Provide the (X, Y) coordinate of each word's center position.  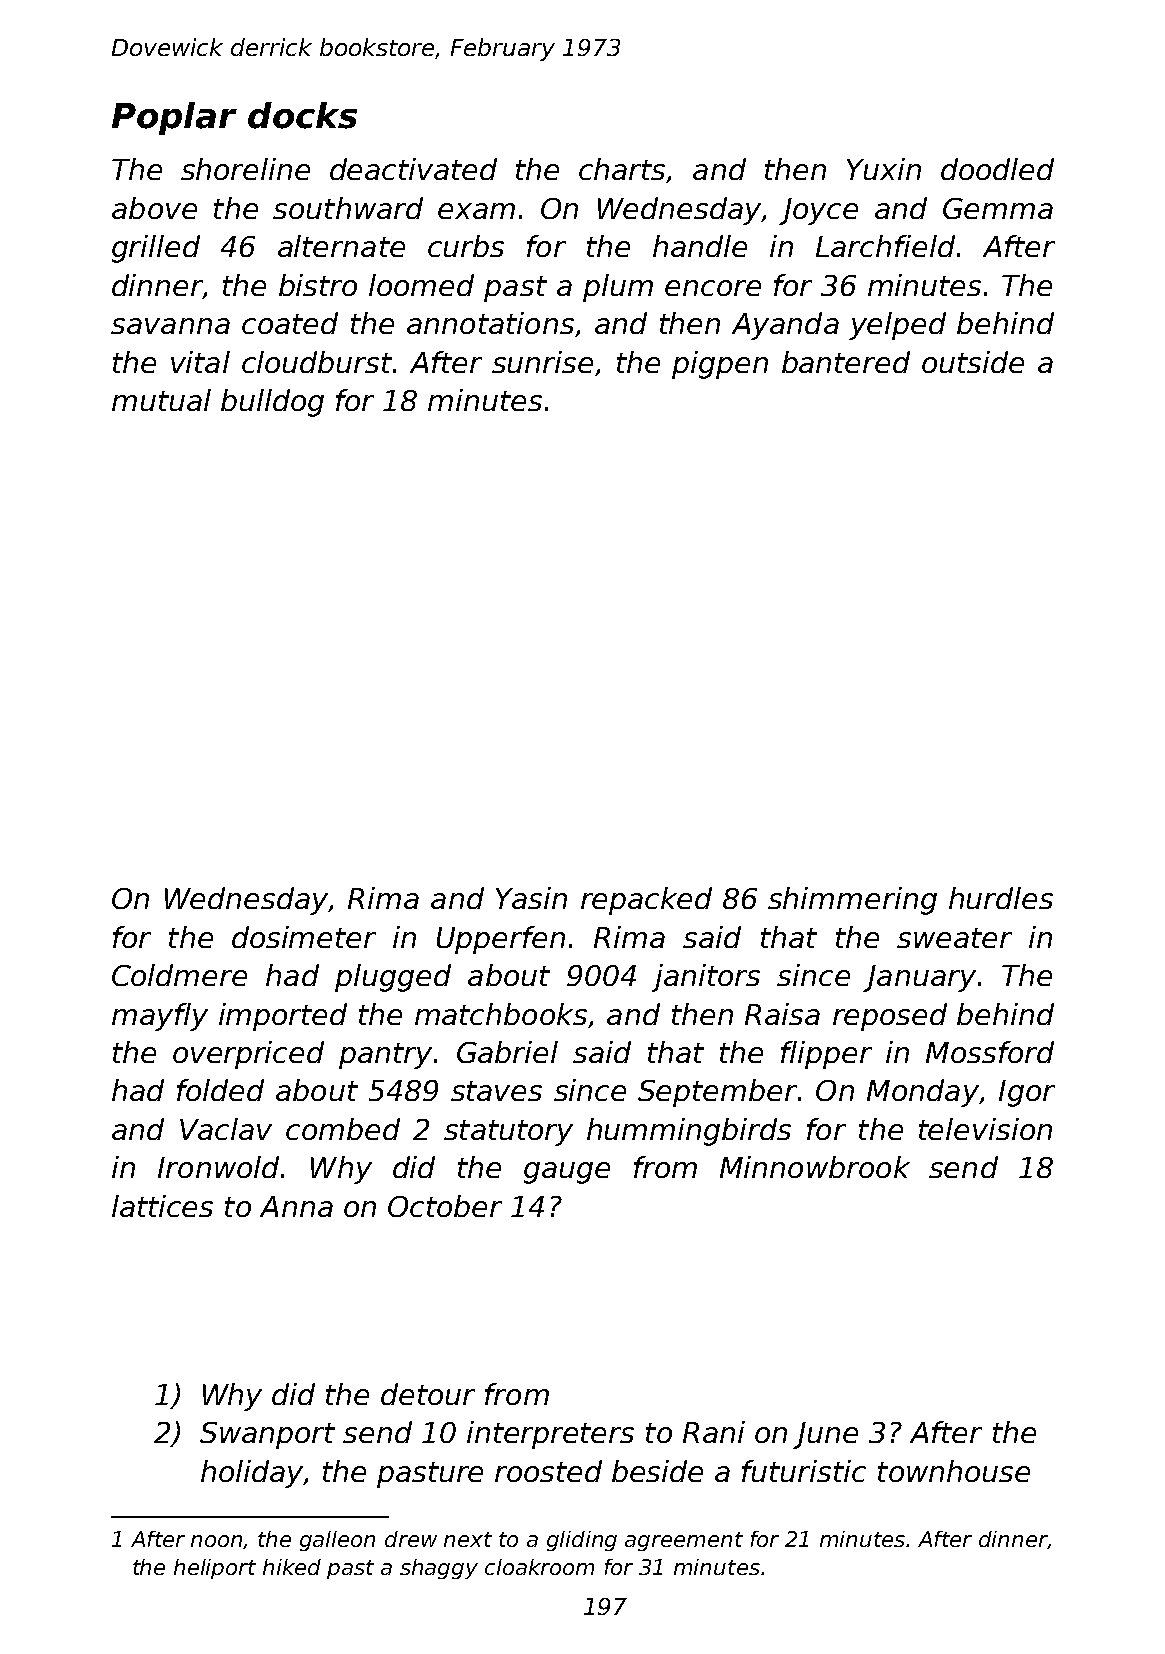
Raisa (782, 1014)
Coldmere (179, 975)
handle (700, 246)
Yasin (531, 898)
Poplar (174, 118)
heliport (215, 1569)
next (468, 1539)
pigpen (720, 365)
